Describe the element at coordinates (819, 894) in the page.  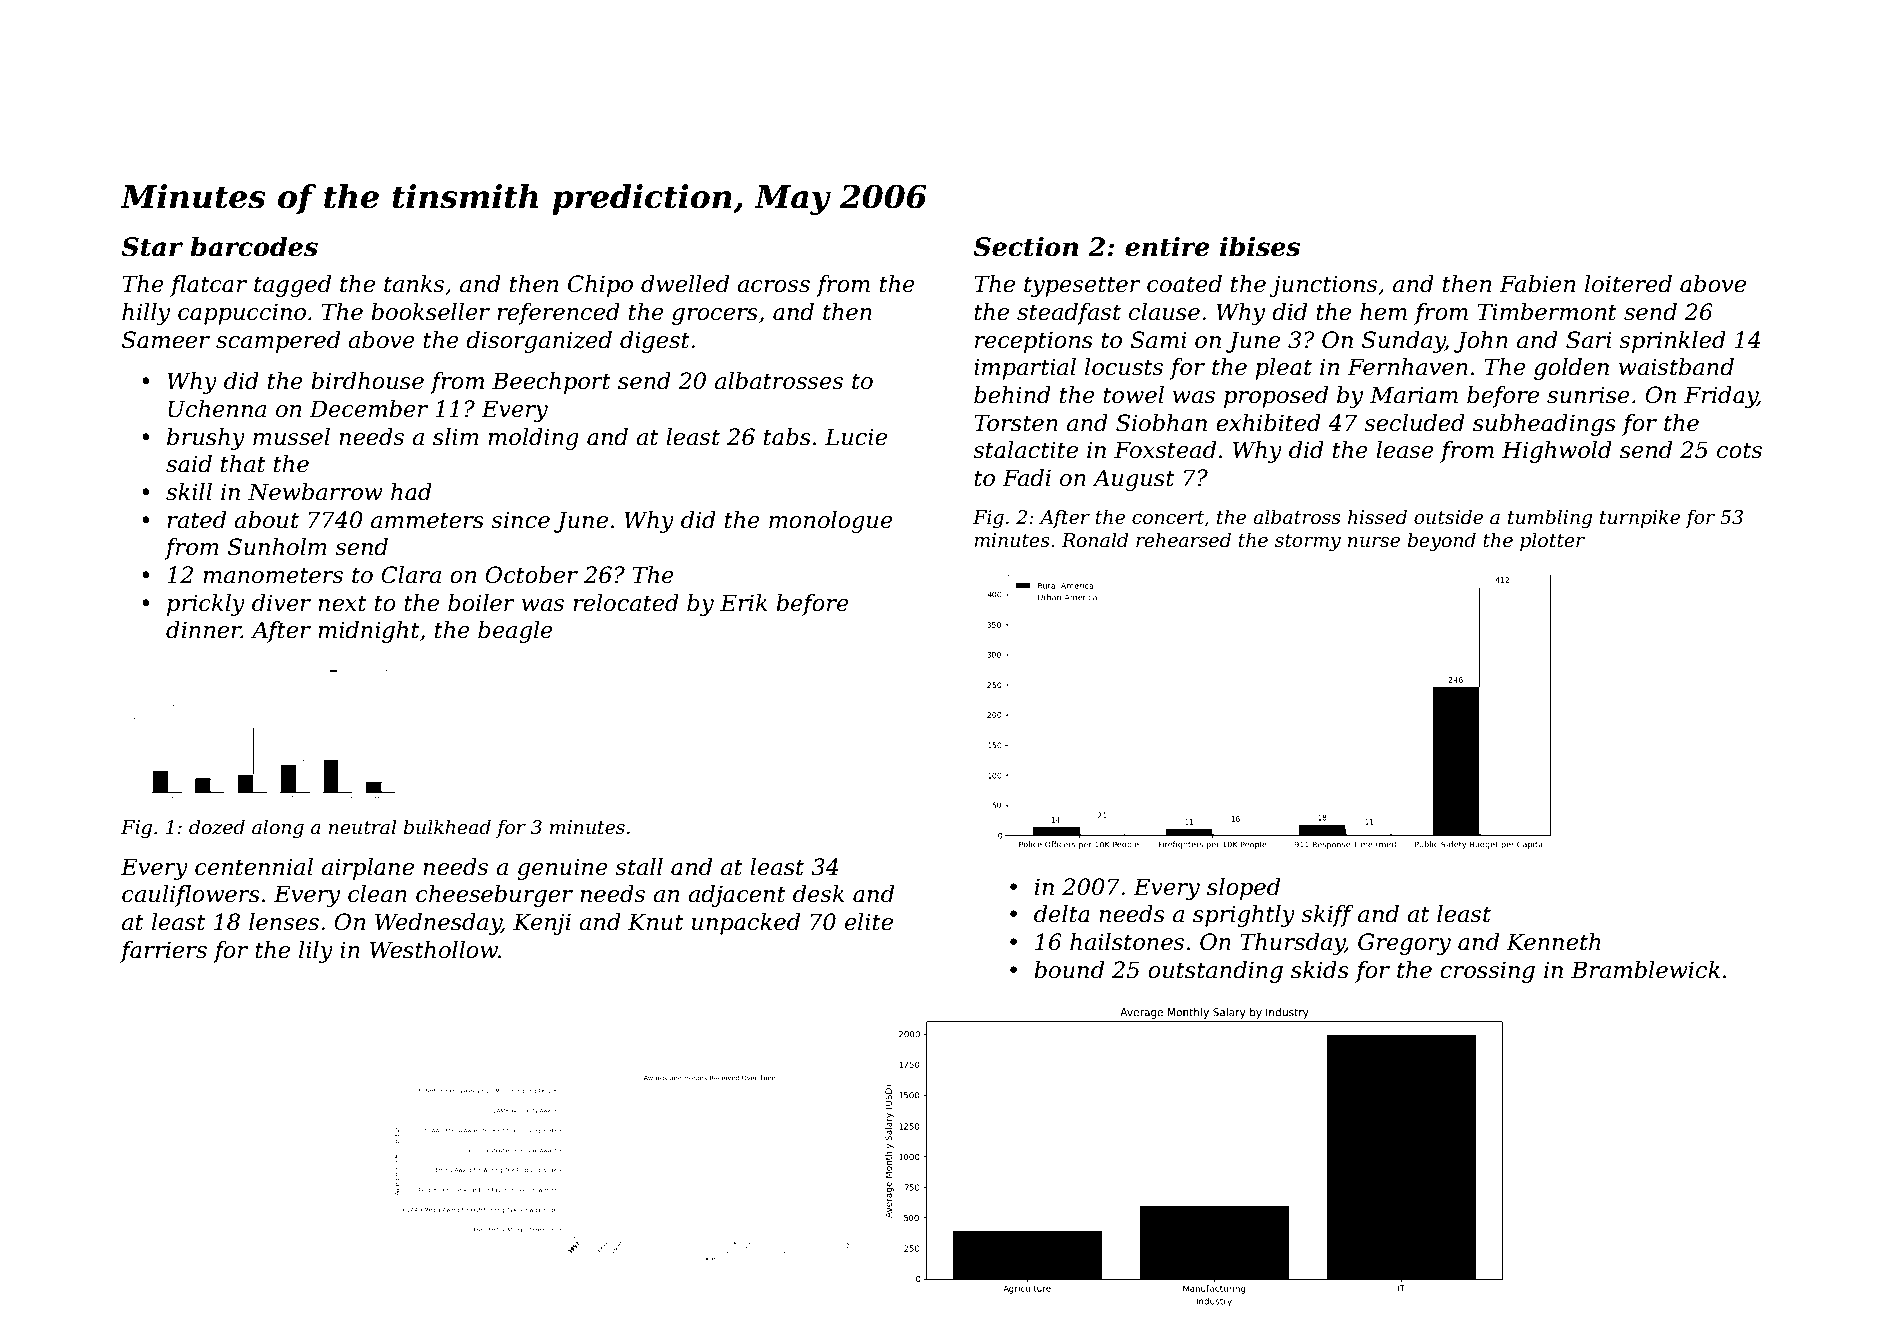
I see `desk` at that location.
